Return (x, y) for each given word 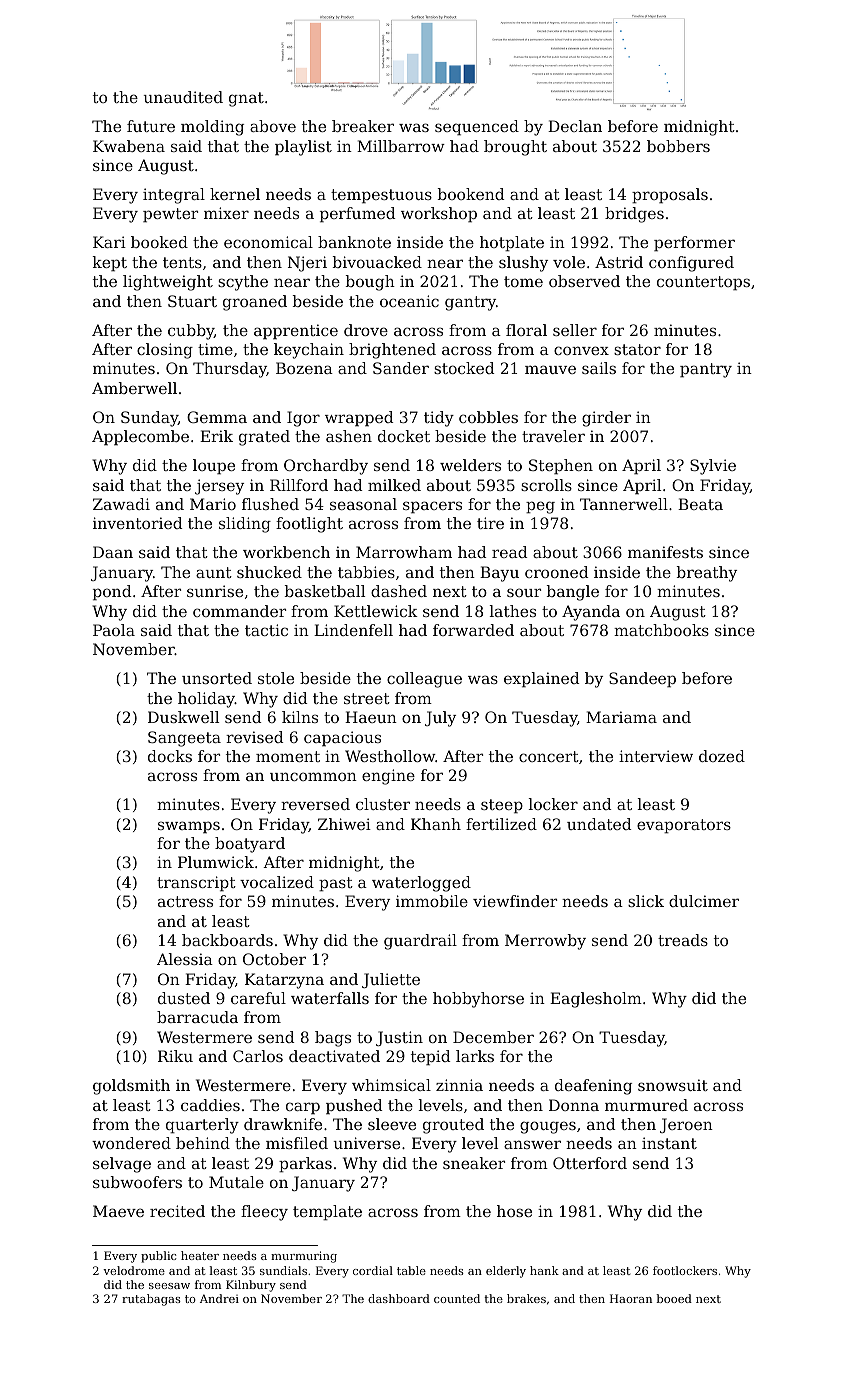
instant (669, 1143)
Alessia (185, 959)
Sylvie (713, 467)
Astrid (619, 262)
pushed (354, 1107)
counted (457, 1298)
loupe (214, 467)
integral (174, 196)
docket (404, 436)
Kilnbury (251, 1286)
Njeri (307, 264)
